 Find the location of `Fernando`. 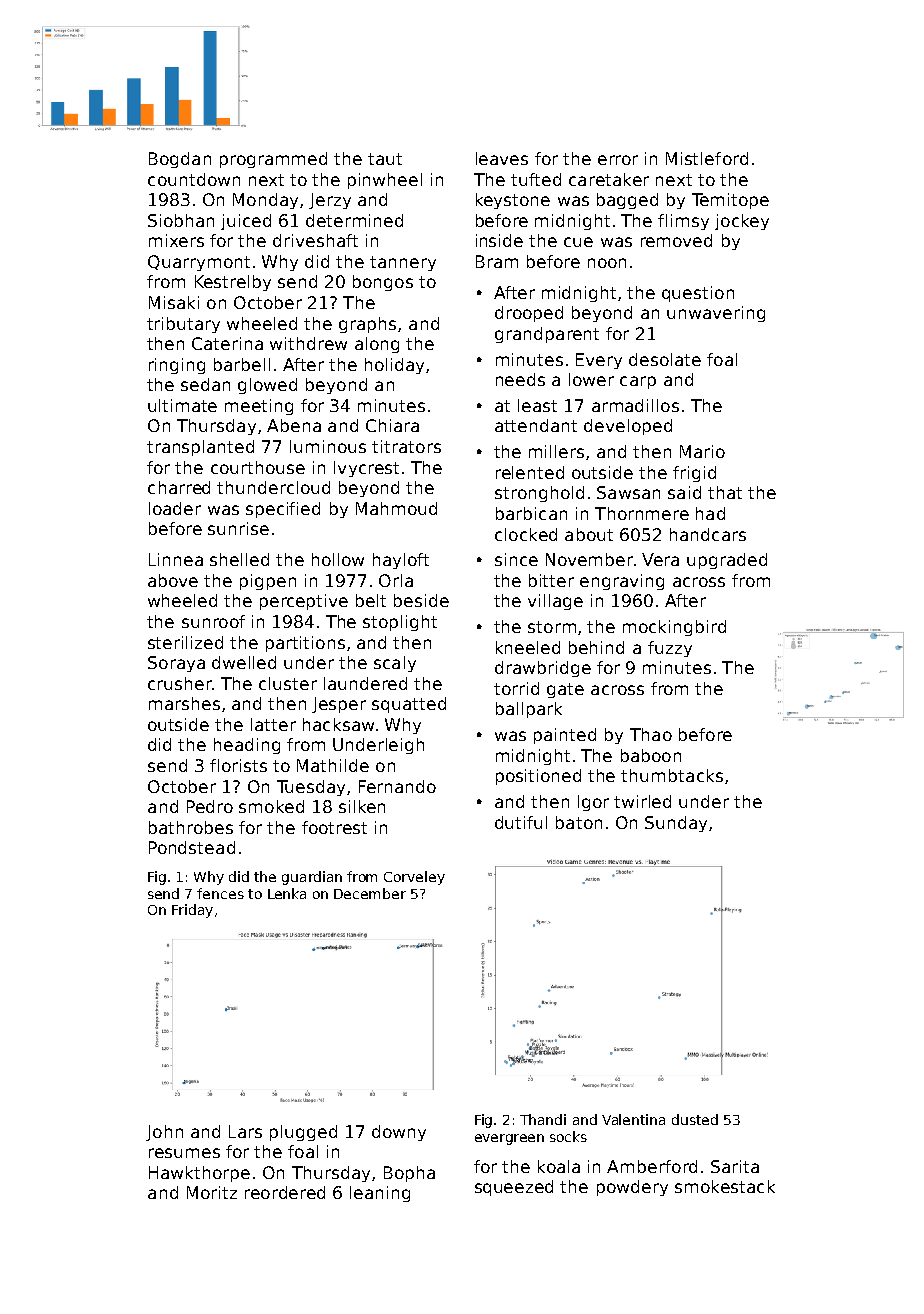

Fernando is located at coordinates (397, 786).
